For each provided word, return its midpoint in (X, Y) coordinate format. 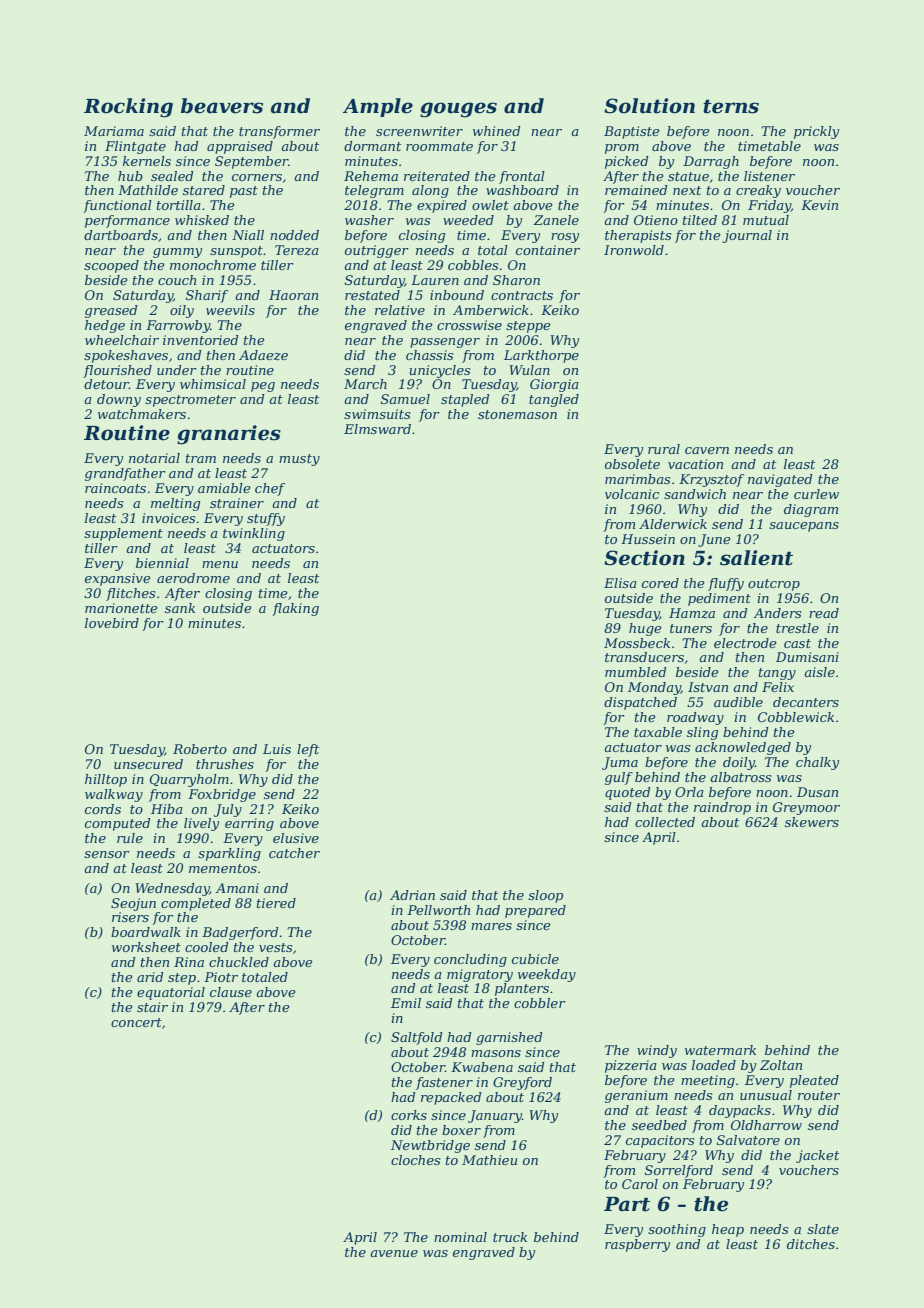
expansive (118, 579)
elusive (296, 838)
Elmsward (377, 429)
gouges (458, 110)
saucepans (804, 527)
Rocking (128, 108)
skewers (812, 822)
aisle (819, 672)
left (308, 750)
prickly (816, 132)
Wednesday (172, 889)
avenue (394, 1253)
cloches (415, 1160)
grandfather (125, 474)
